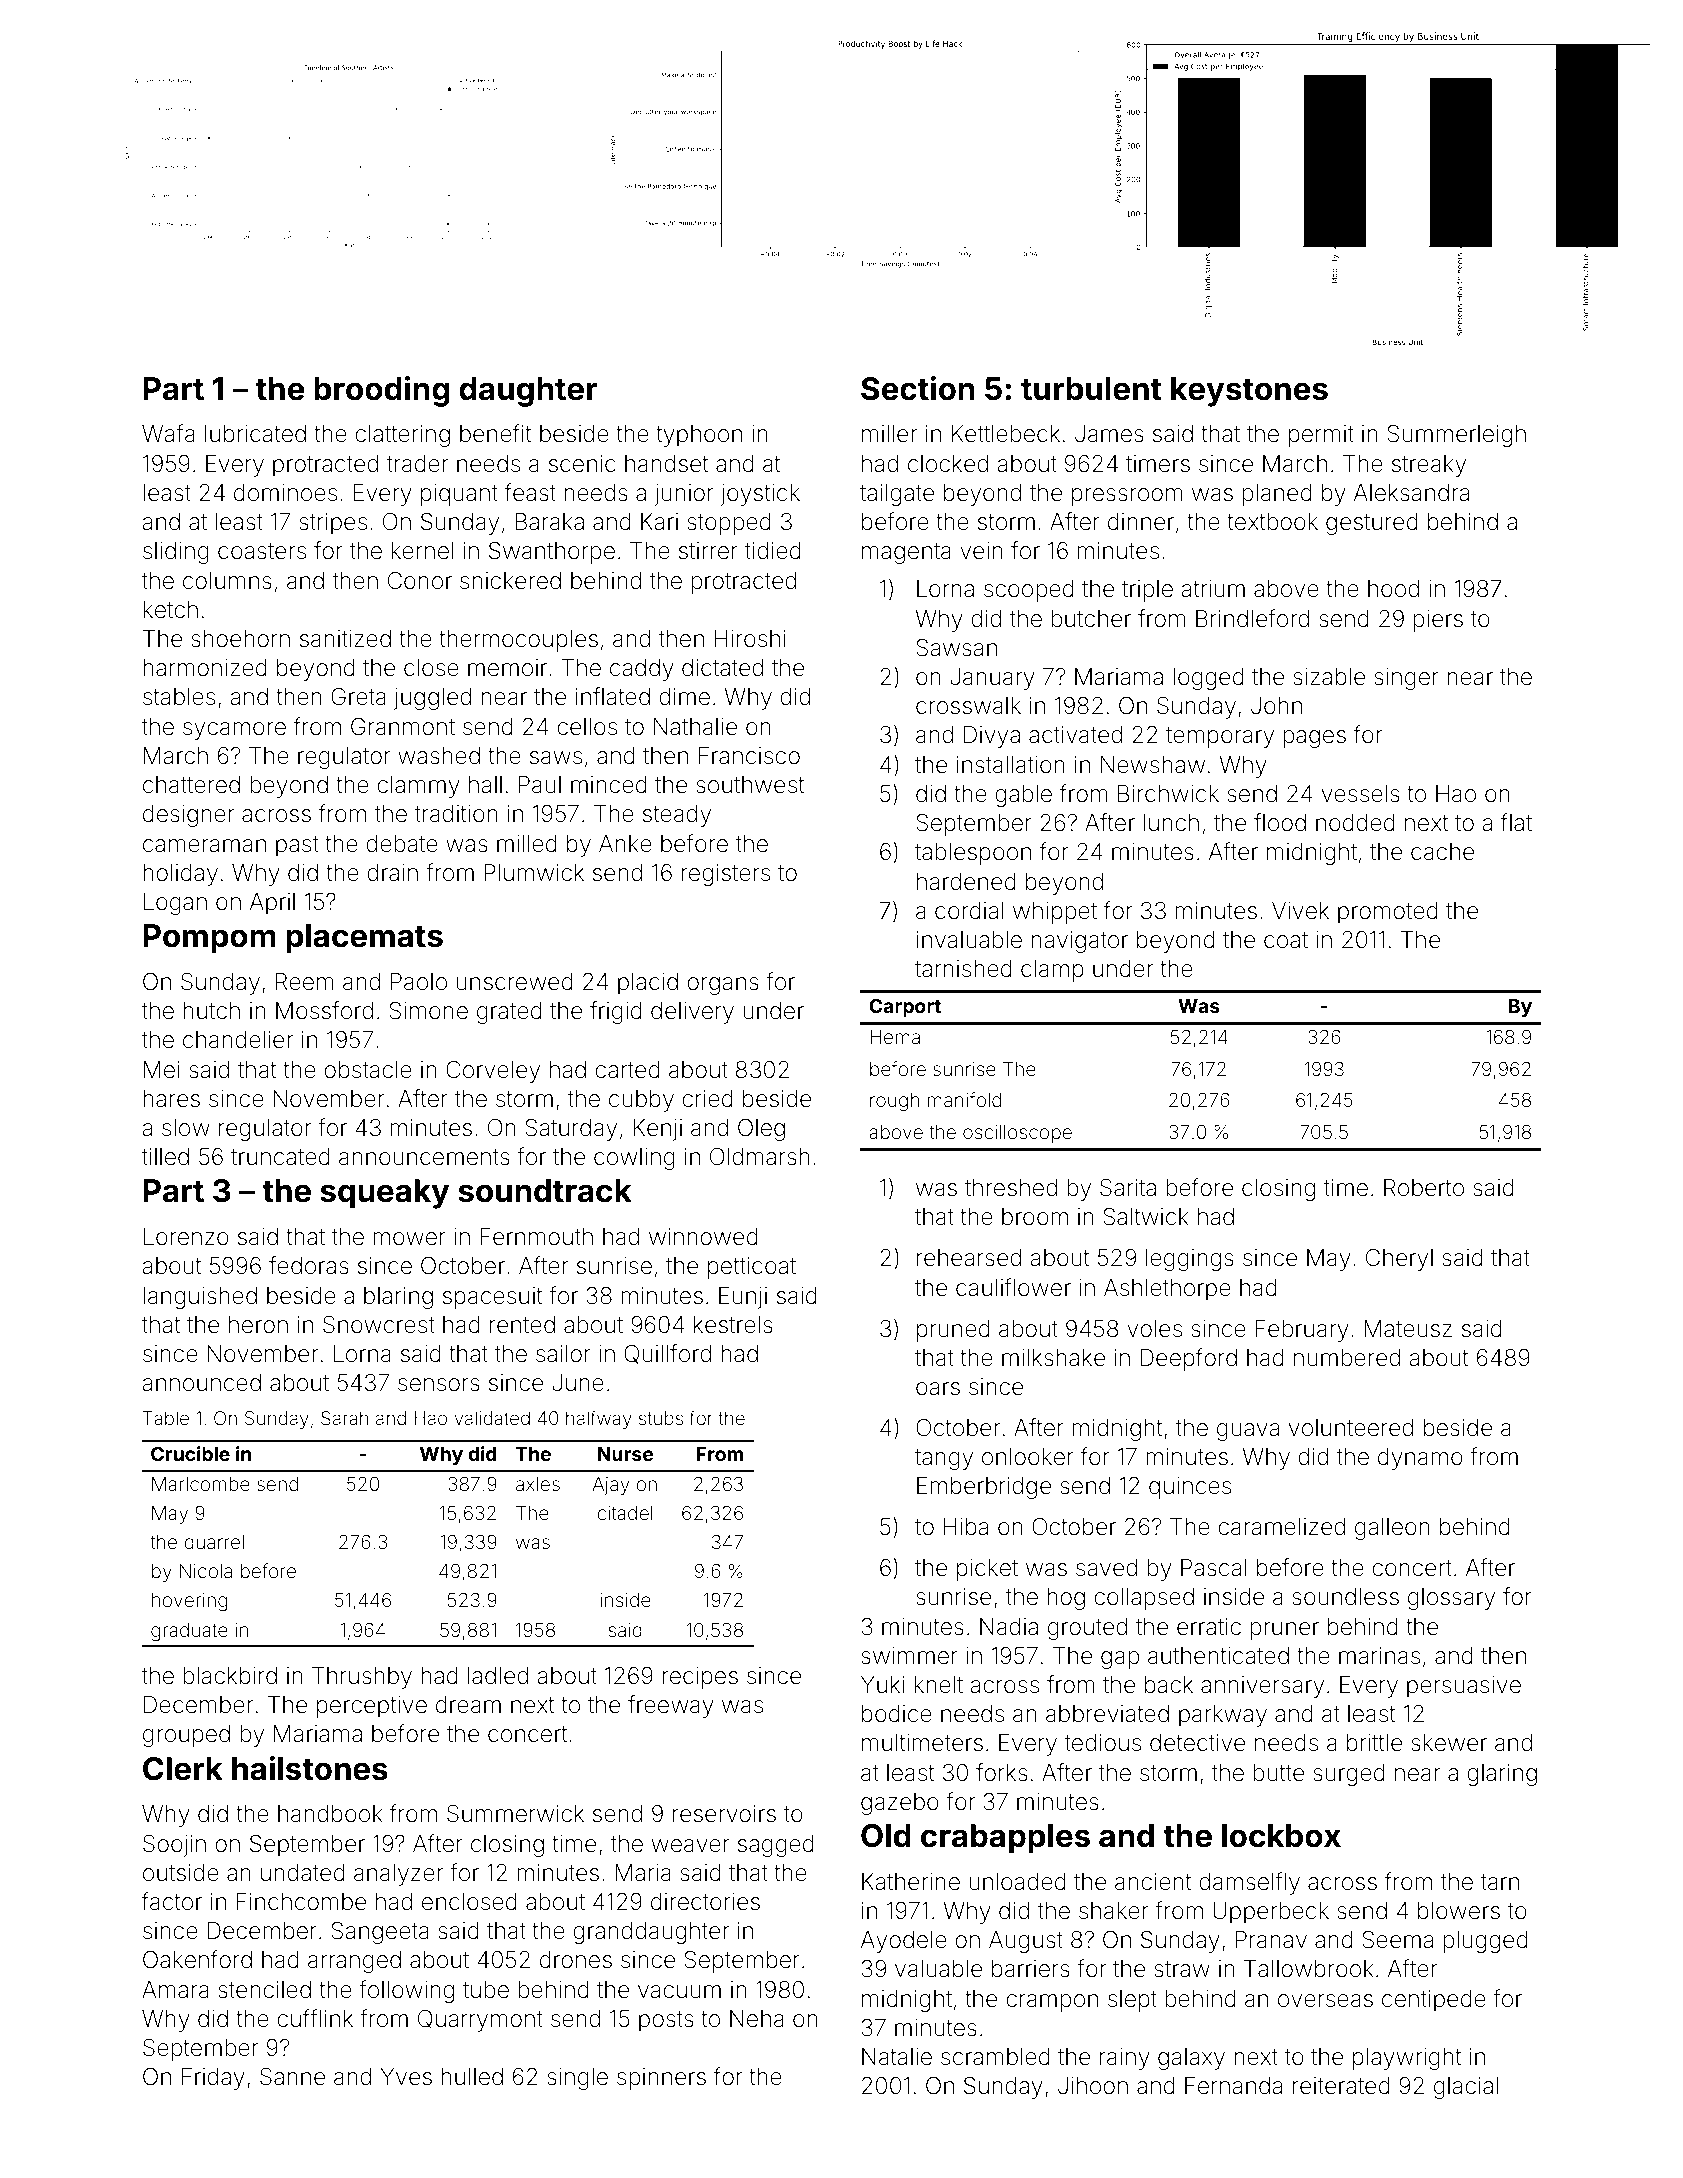  Describe the element at coordinates (671, 1706) in the screenshot. I see `freeway` at that location.
